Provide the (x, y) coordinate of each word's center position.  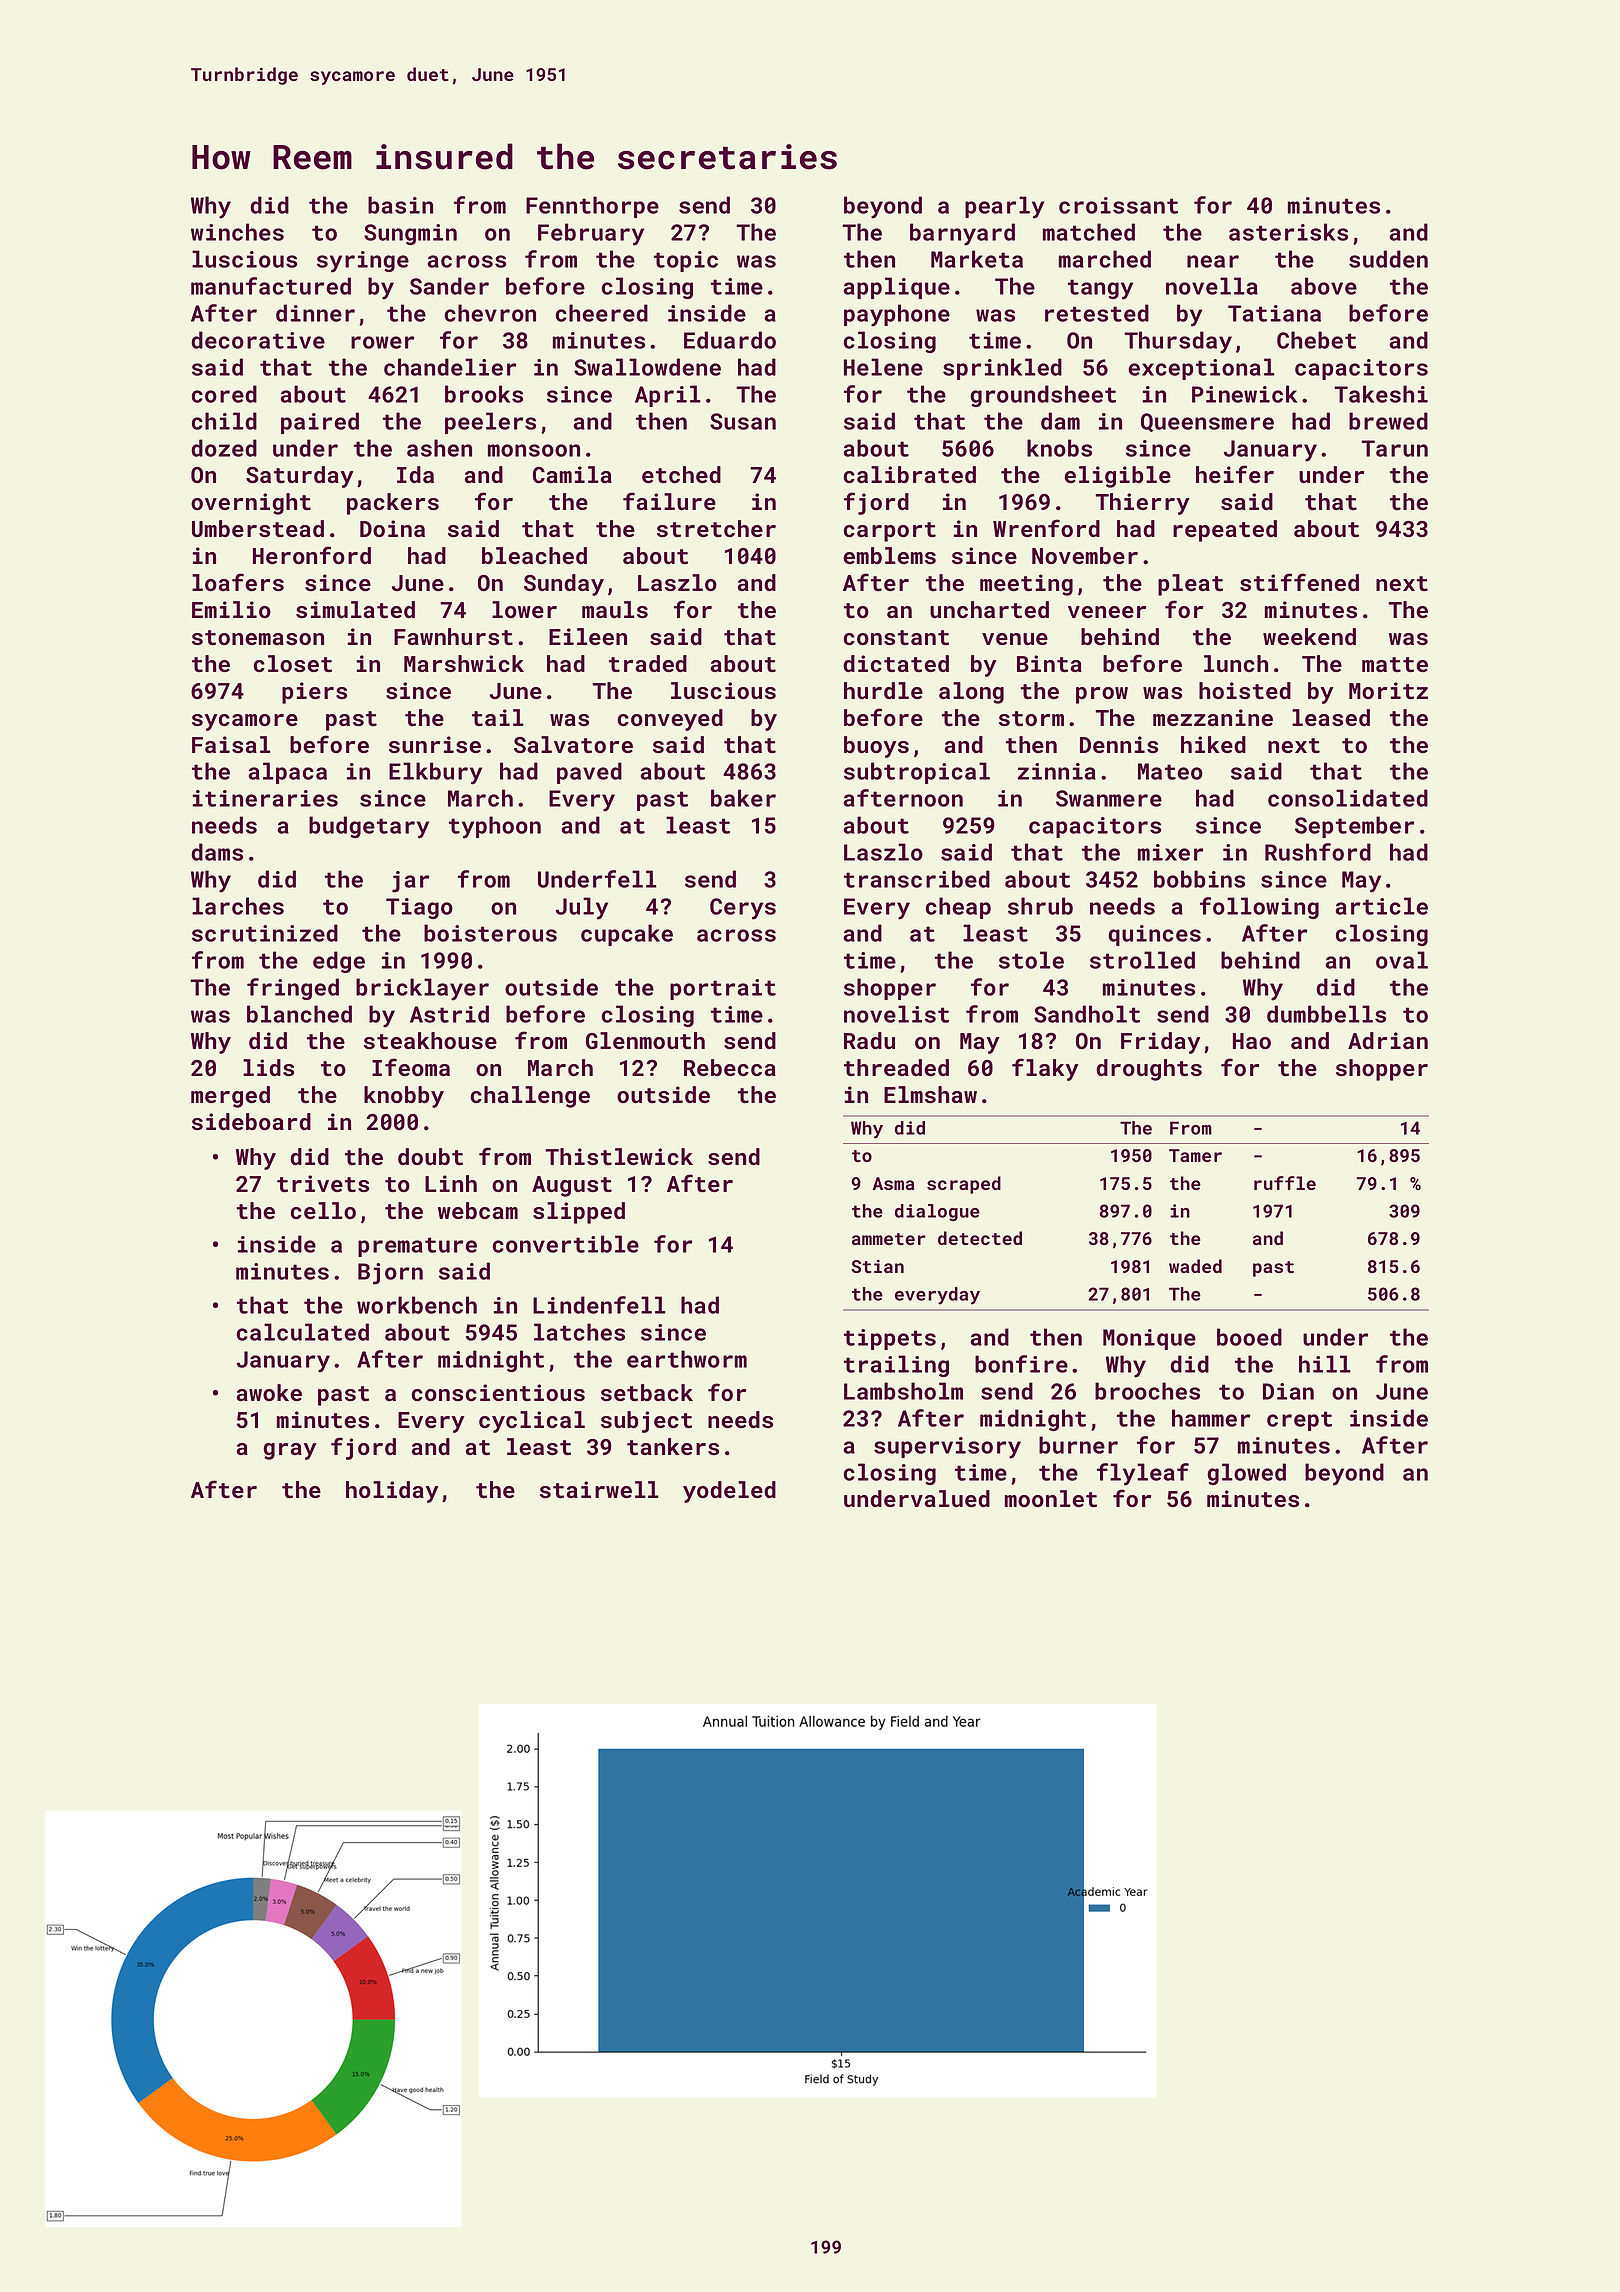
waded (1195, 1266)
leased (1331, 717)
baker (743, 798)
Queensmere (1207, 422)
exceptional (1201, 369)
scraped (964, 1185)
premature (417, 1247)
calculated (303, 1332)
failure (669, 501)
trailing (896, 1366)
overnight (251, 504)
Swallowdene (647, 367)
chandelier (450, 367)
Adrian (1388, 1040)
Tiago (419, 908)
